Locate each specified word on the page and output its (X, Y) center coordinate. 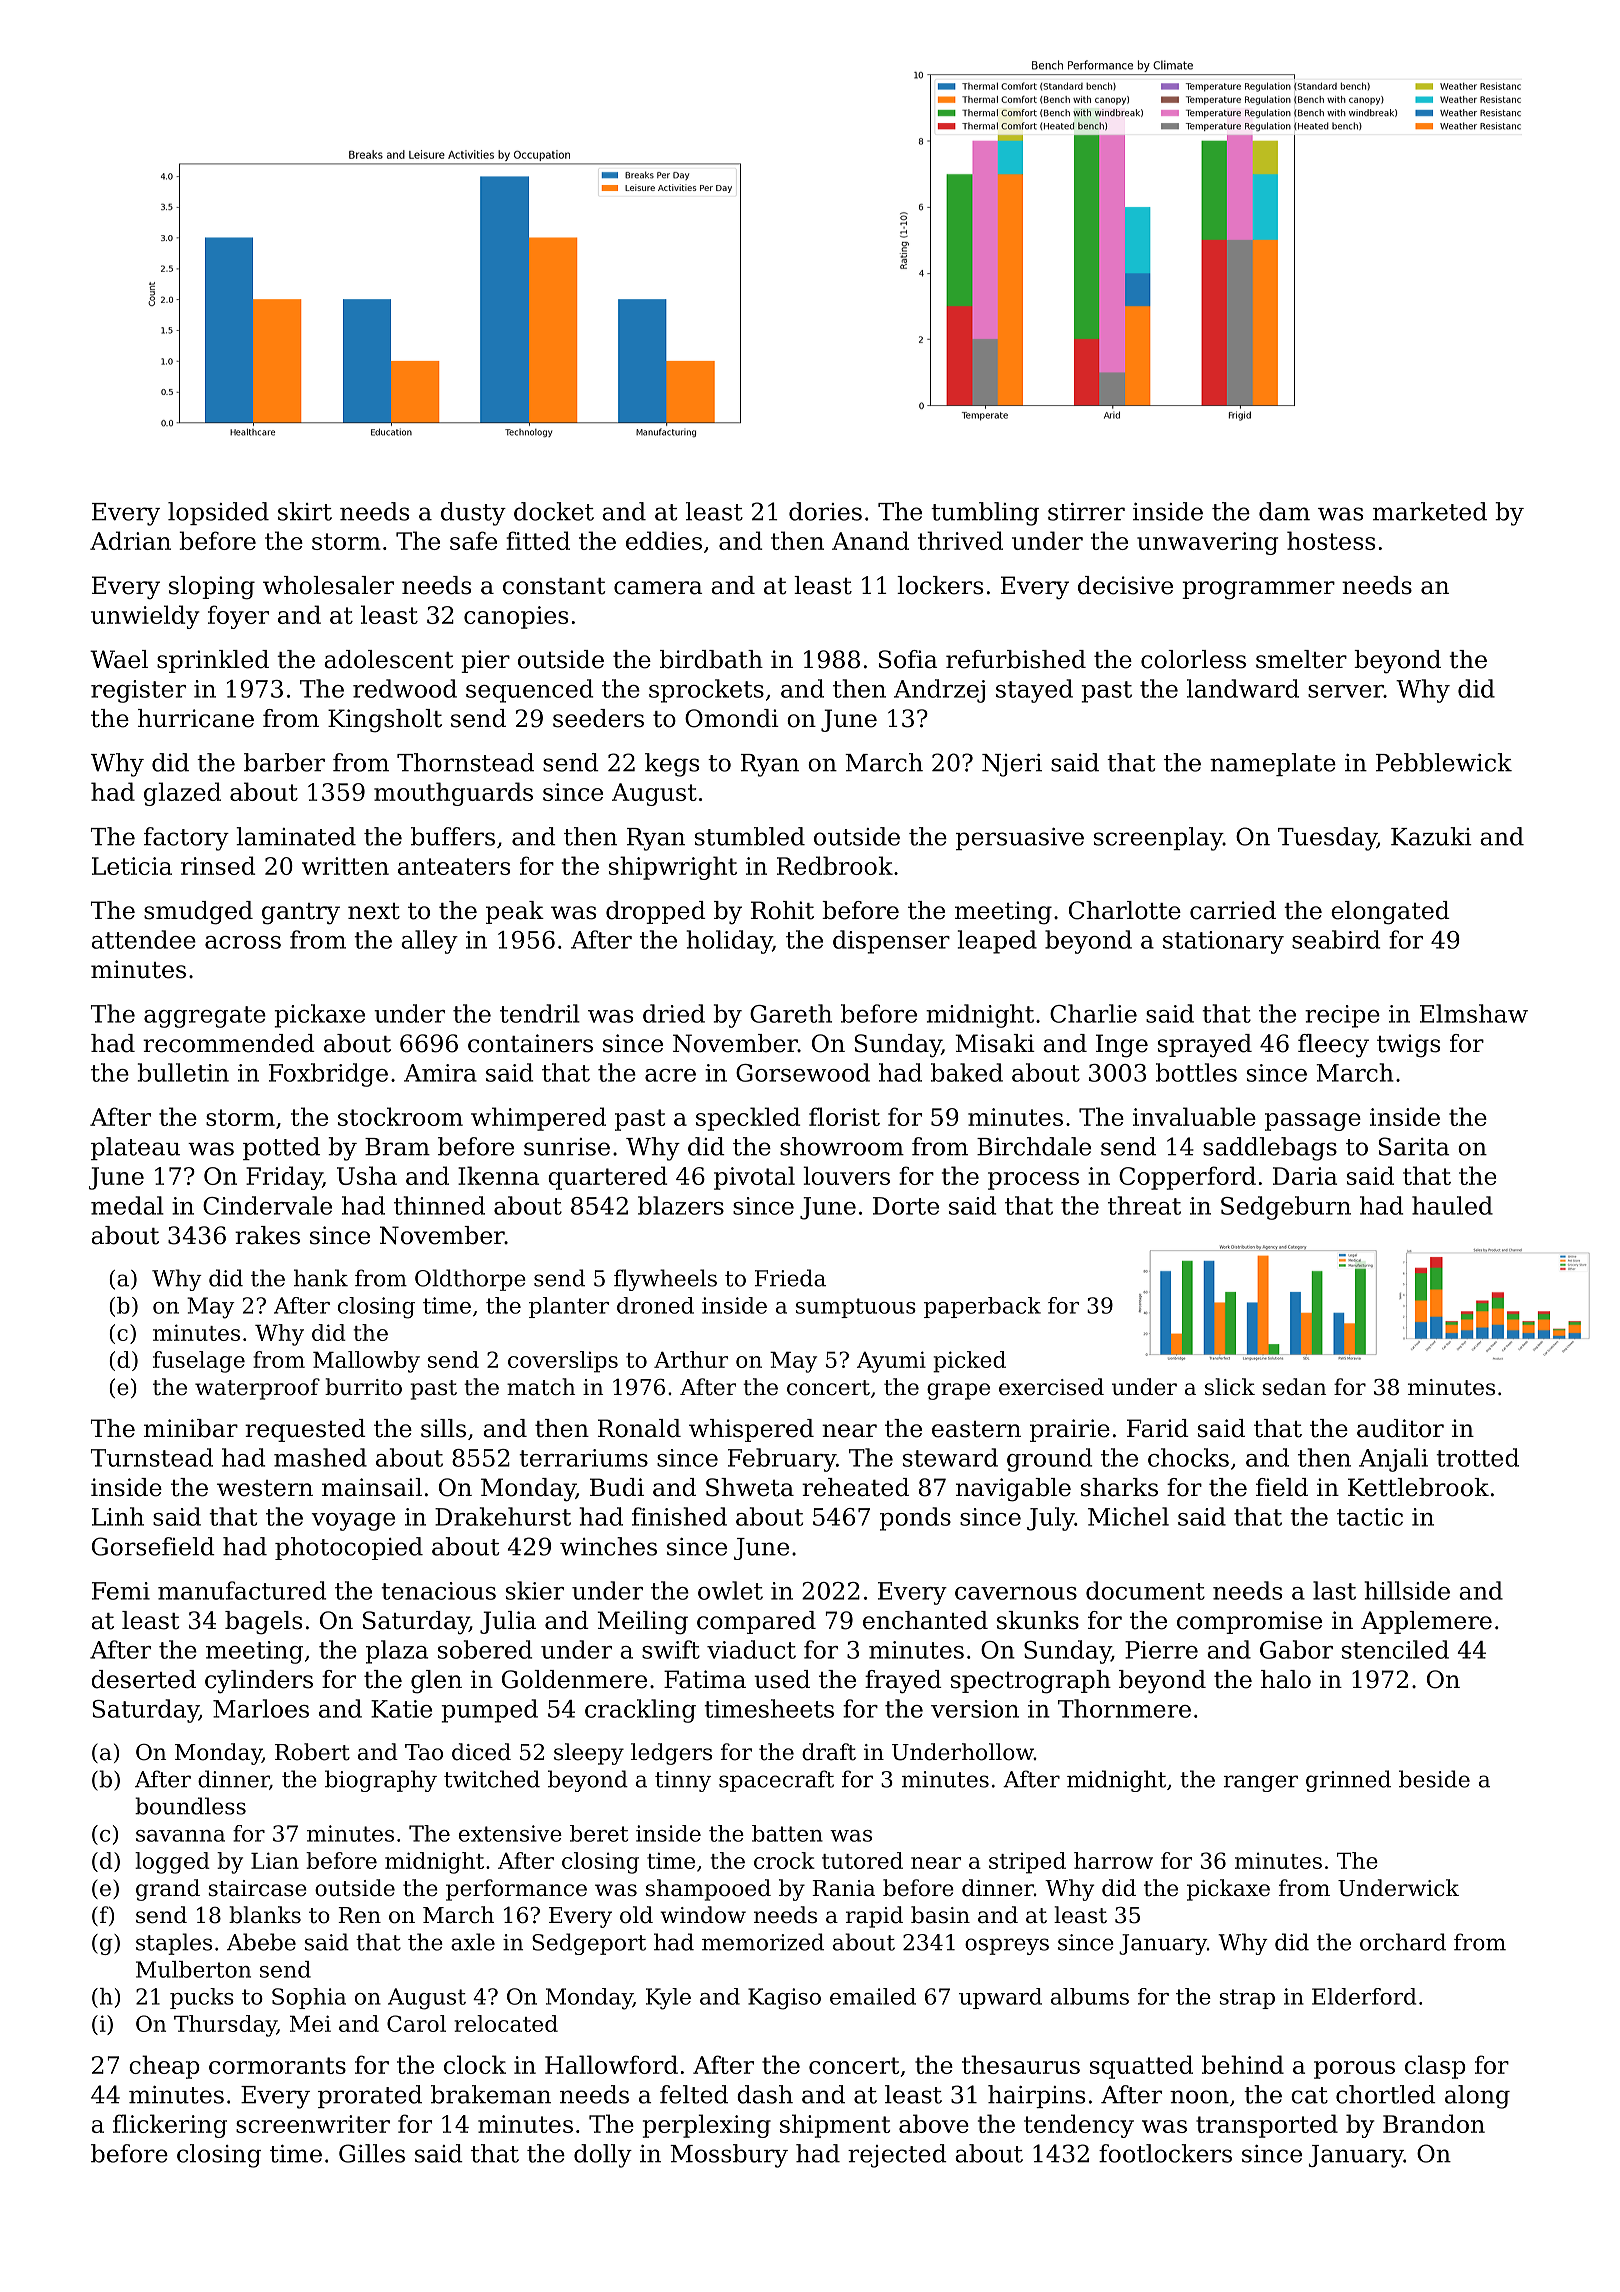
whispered (751, 1430)
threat (1144, 1205)
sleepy (589, 1754)
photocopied (349, 1548)
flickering (170, 2126)
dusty (473, 514)
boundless (190, 1806)
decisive (1125, 585)
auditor (1400, 1428)
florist (844, 1116)
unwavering (1207, 543)
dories (825, 511)
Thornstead (465, 762)
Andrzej (939, 691)
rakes (267, 1235)
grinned (1348, 1781)
